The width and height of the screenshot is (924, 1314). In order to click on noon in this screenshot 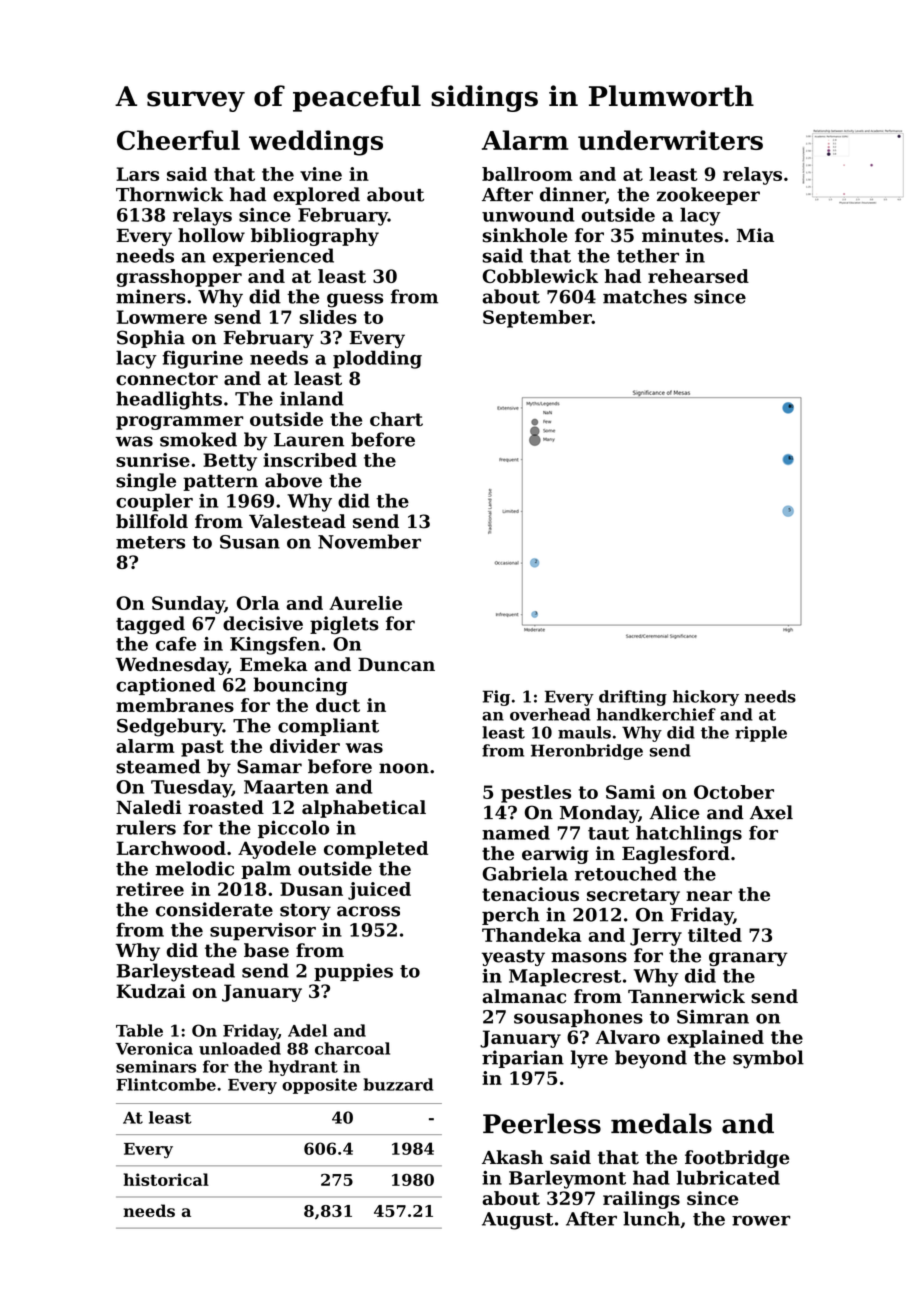, I will do `click(404, 768)`.
